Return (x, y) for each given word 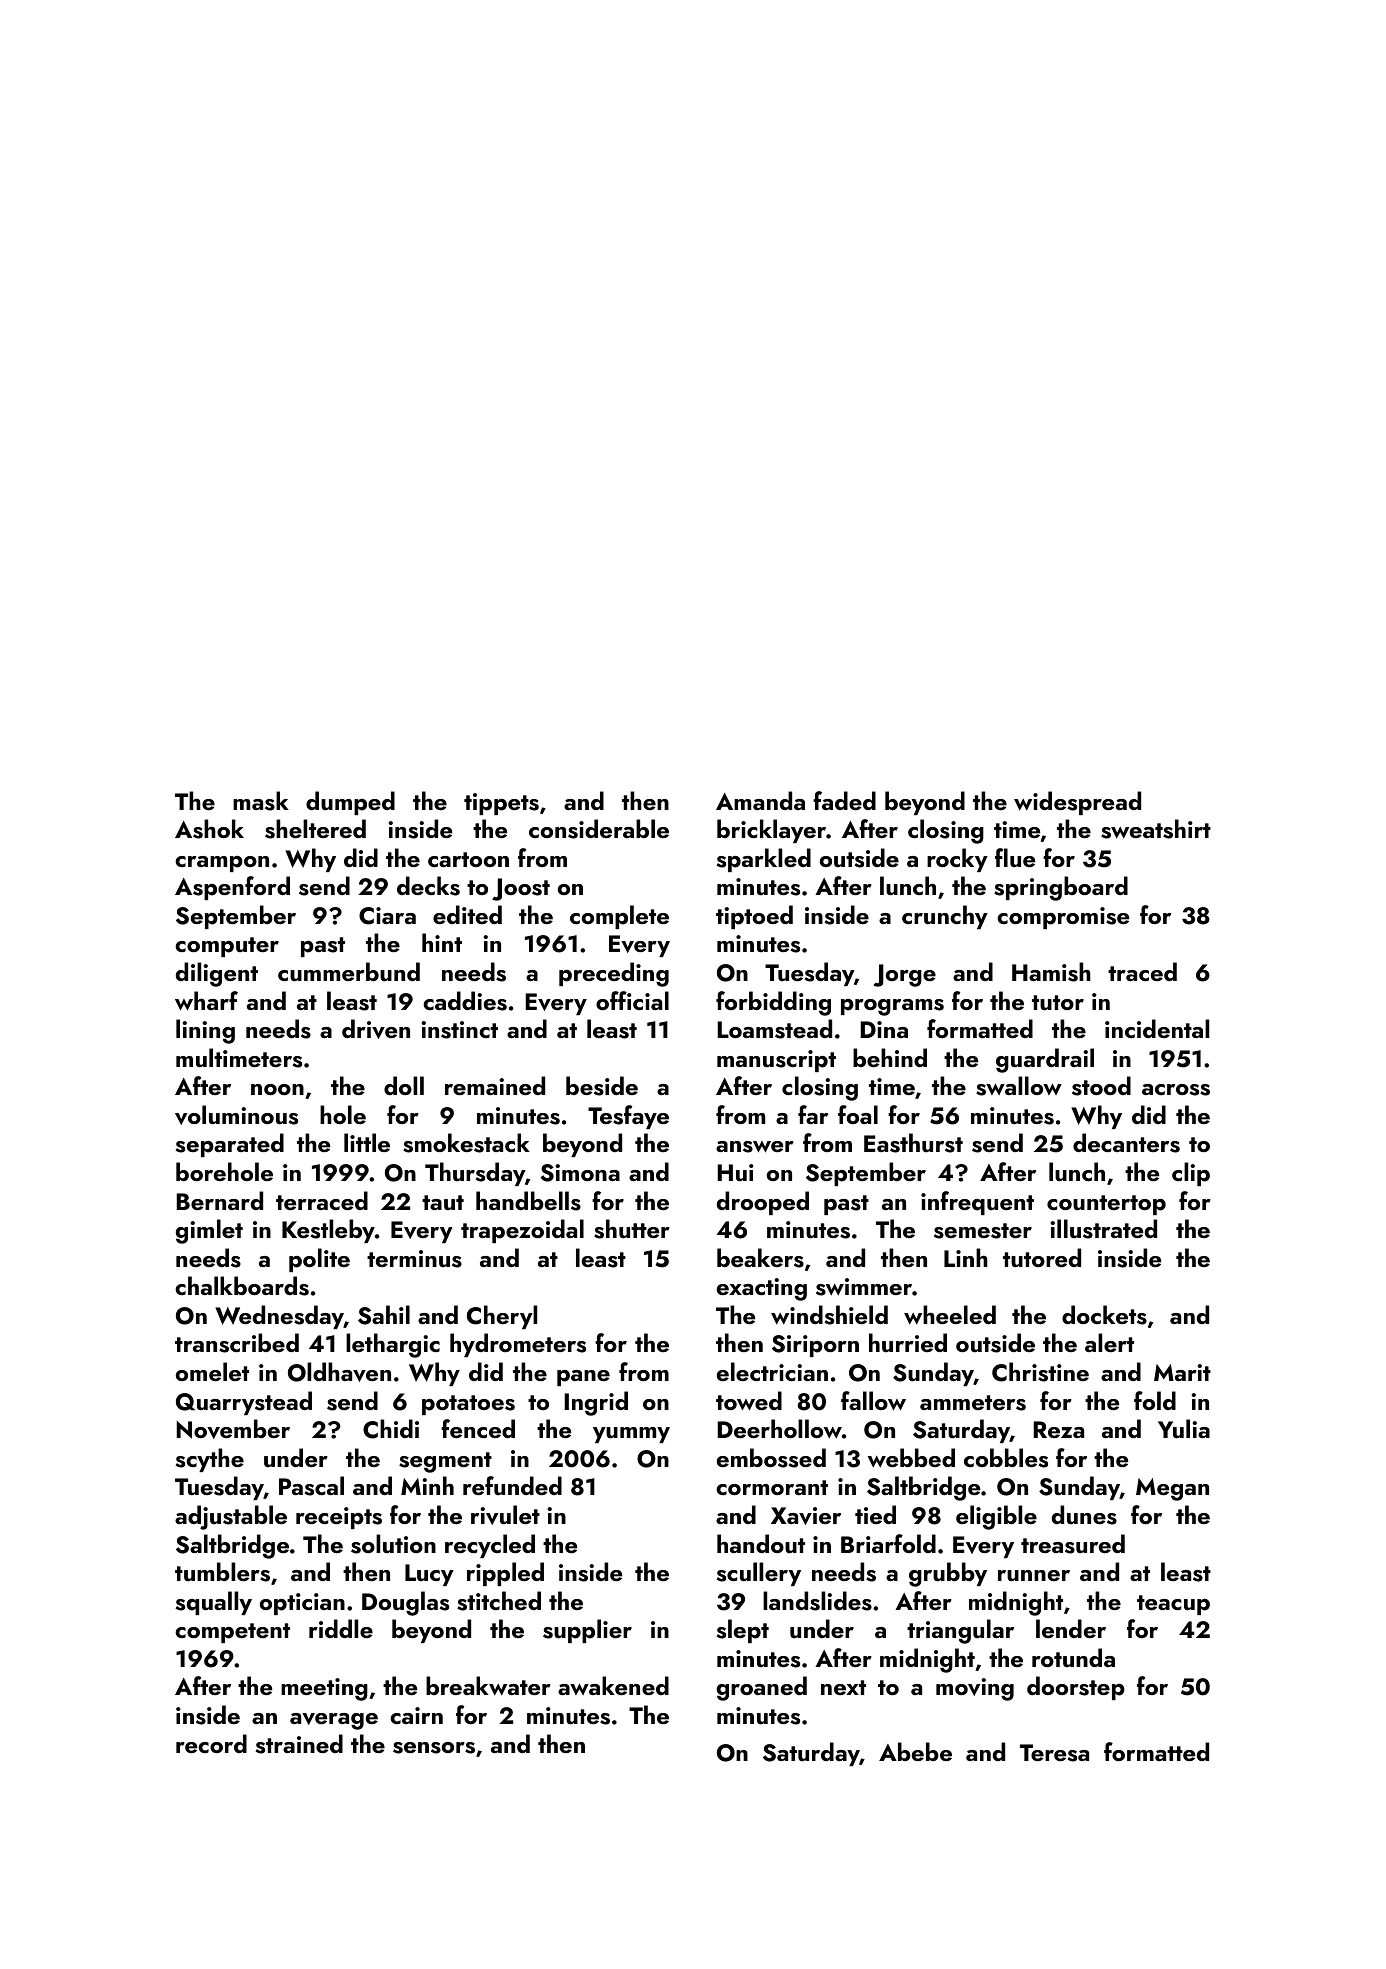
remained (495, 1085)
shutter (632, 1229)
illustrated (1104, 1229)
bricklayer (771, 831)
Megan (1172, 1489)
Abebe (915, 1751)
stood (1101, 1086)
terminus (414, 1259)
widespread (1077, 803)
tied (875, 1514)
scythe (209, 1460)
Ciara (387, 916)
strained (299, 1744)
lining (205, 1031)
